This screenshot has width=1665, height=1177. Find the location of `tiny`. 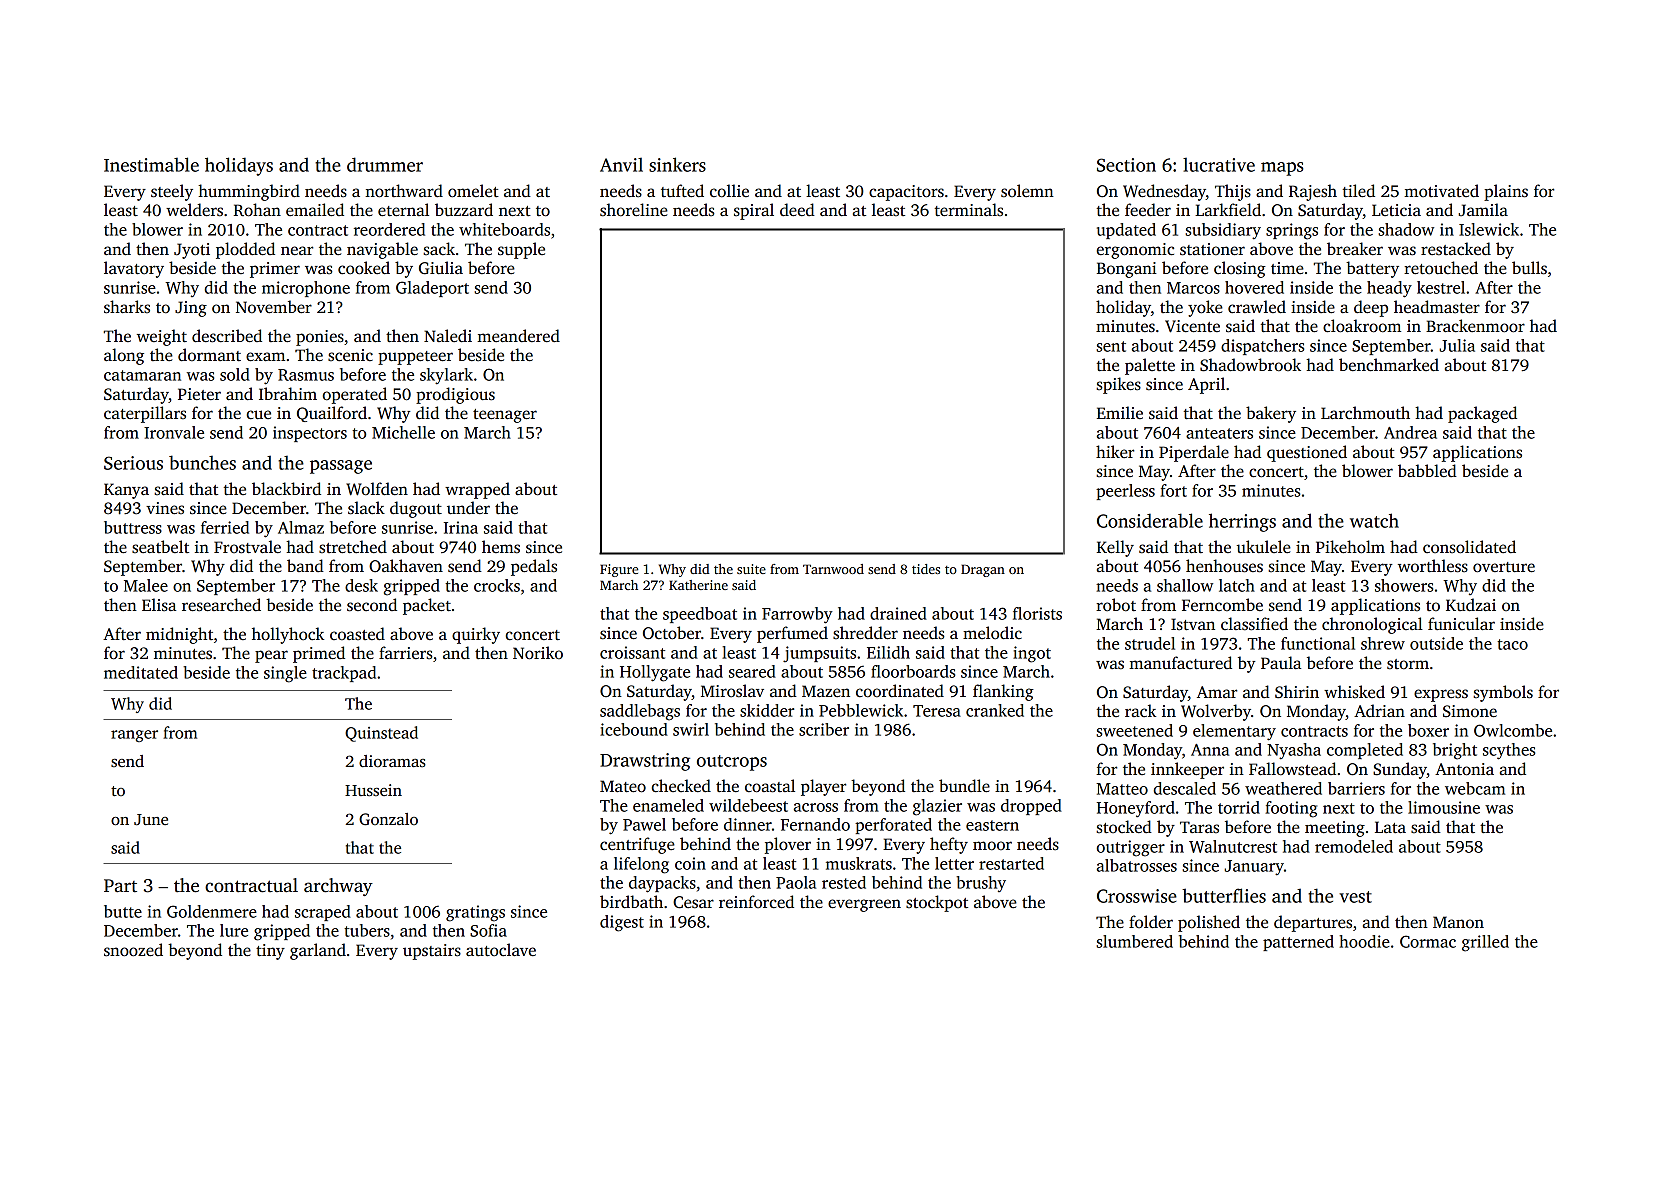

tiny is located at coordinates (270, 952).
